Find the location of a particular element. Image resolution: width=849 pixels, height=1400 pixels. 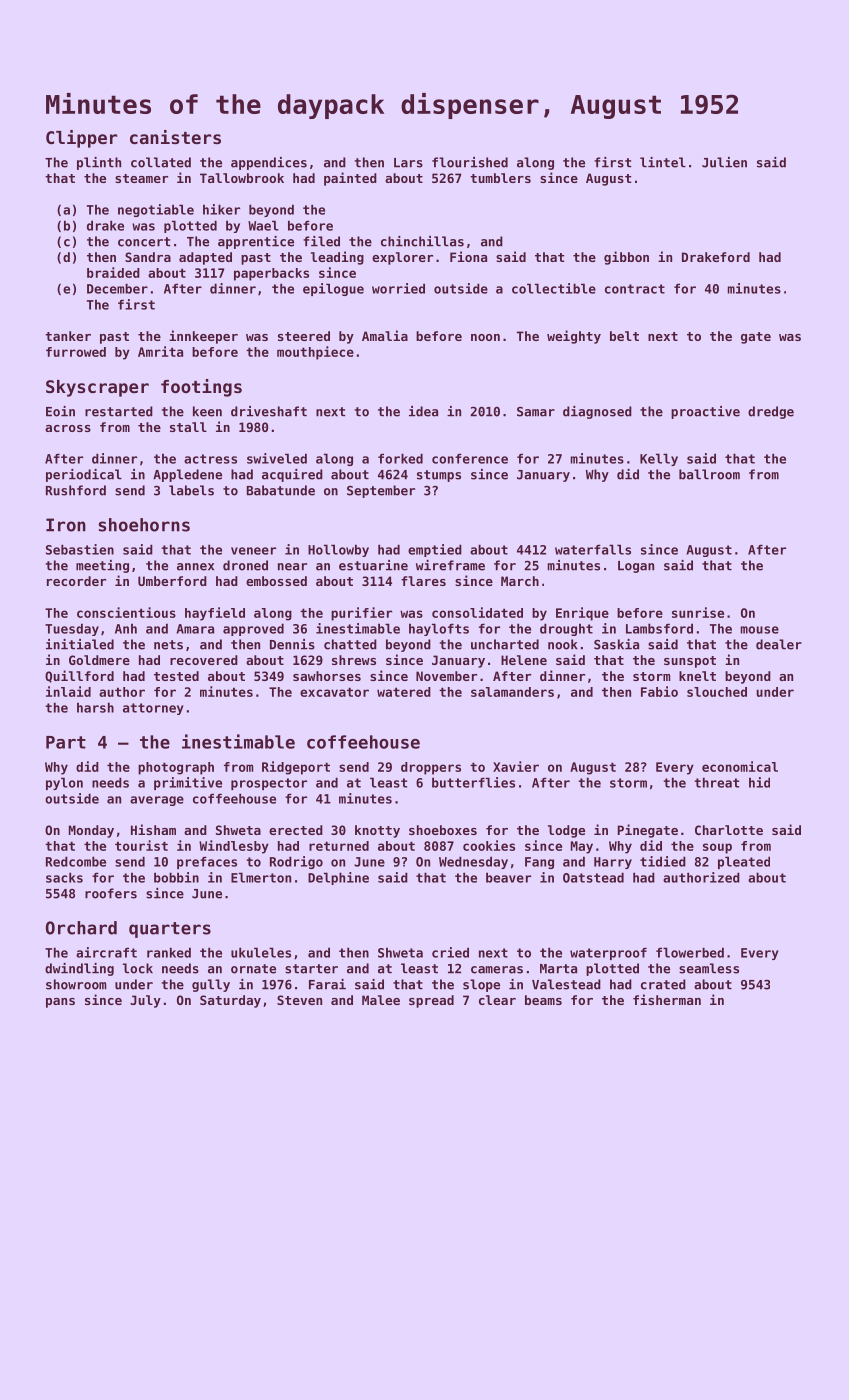

idea is located at coordinates (423, 411).
